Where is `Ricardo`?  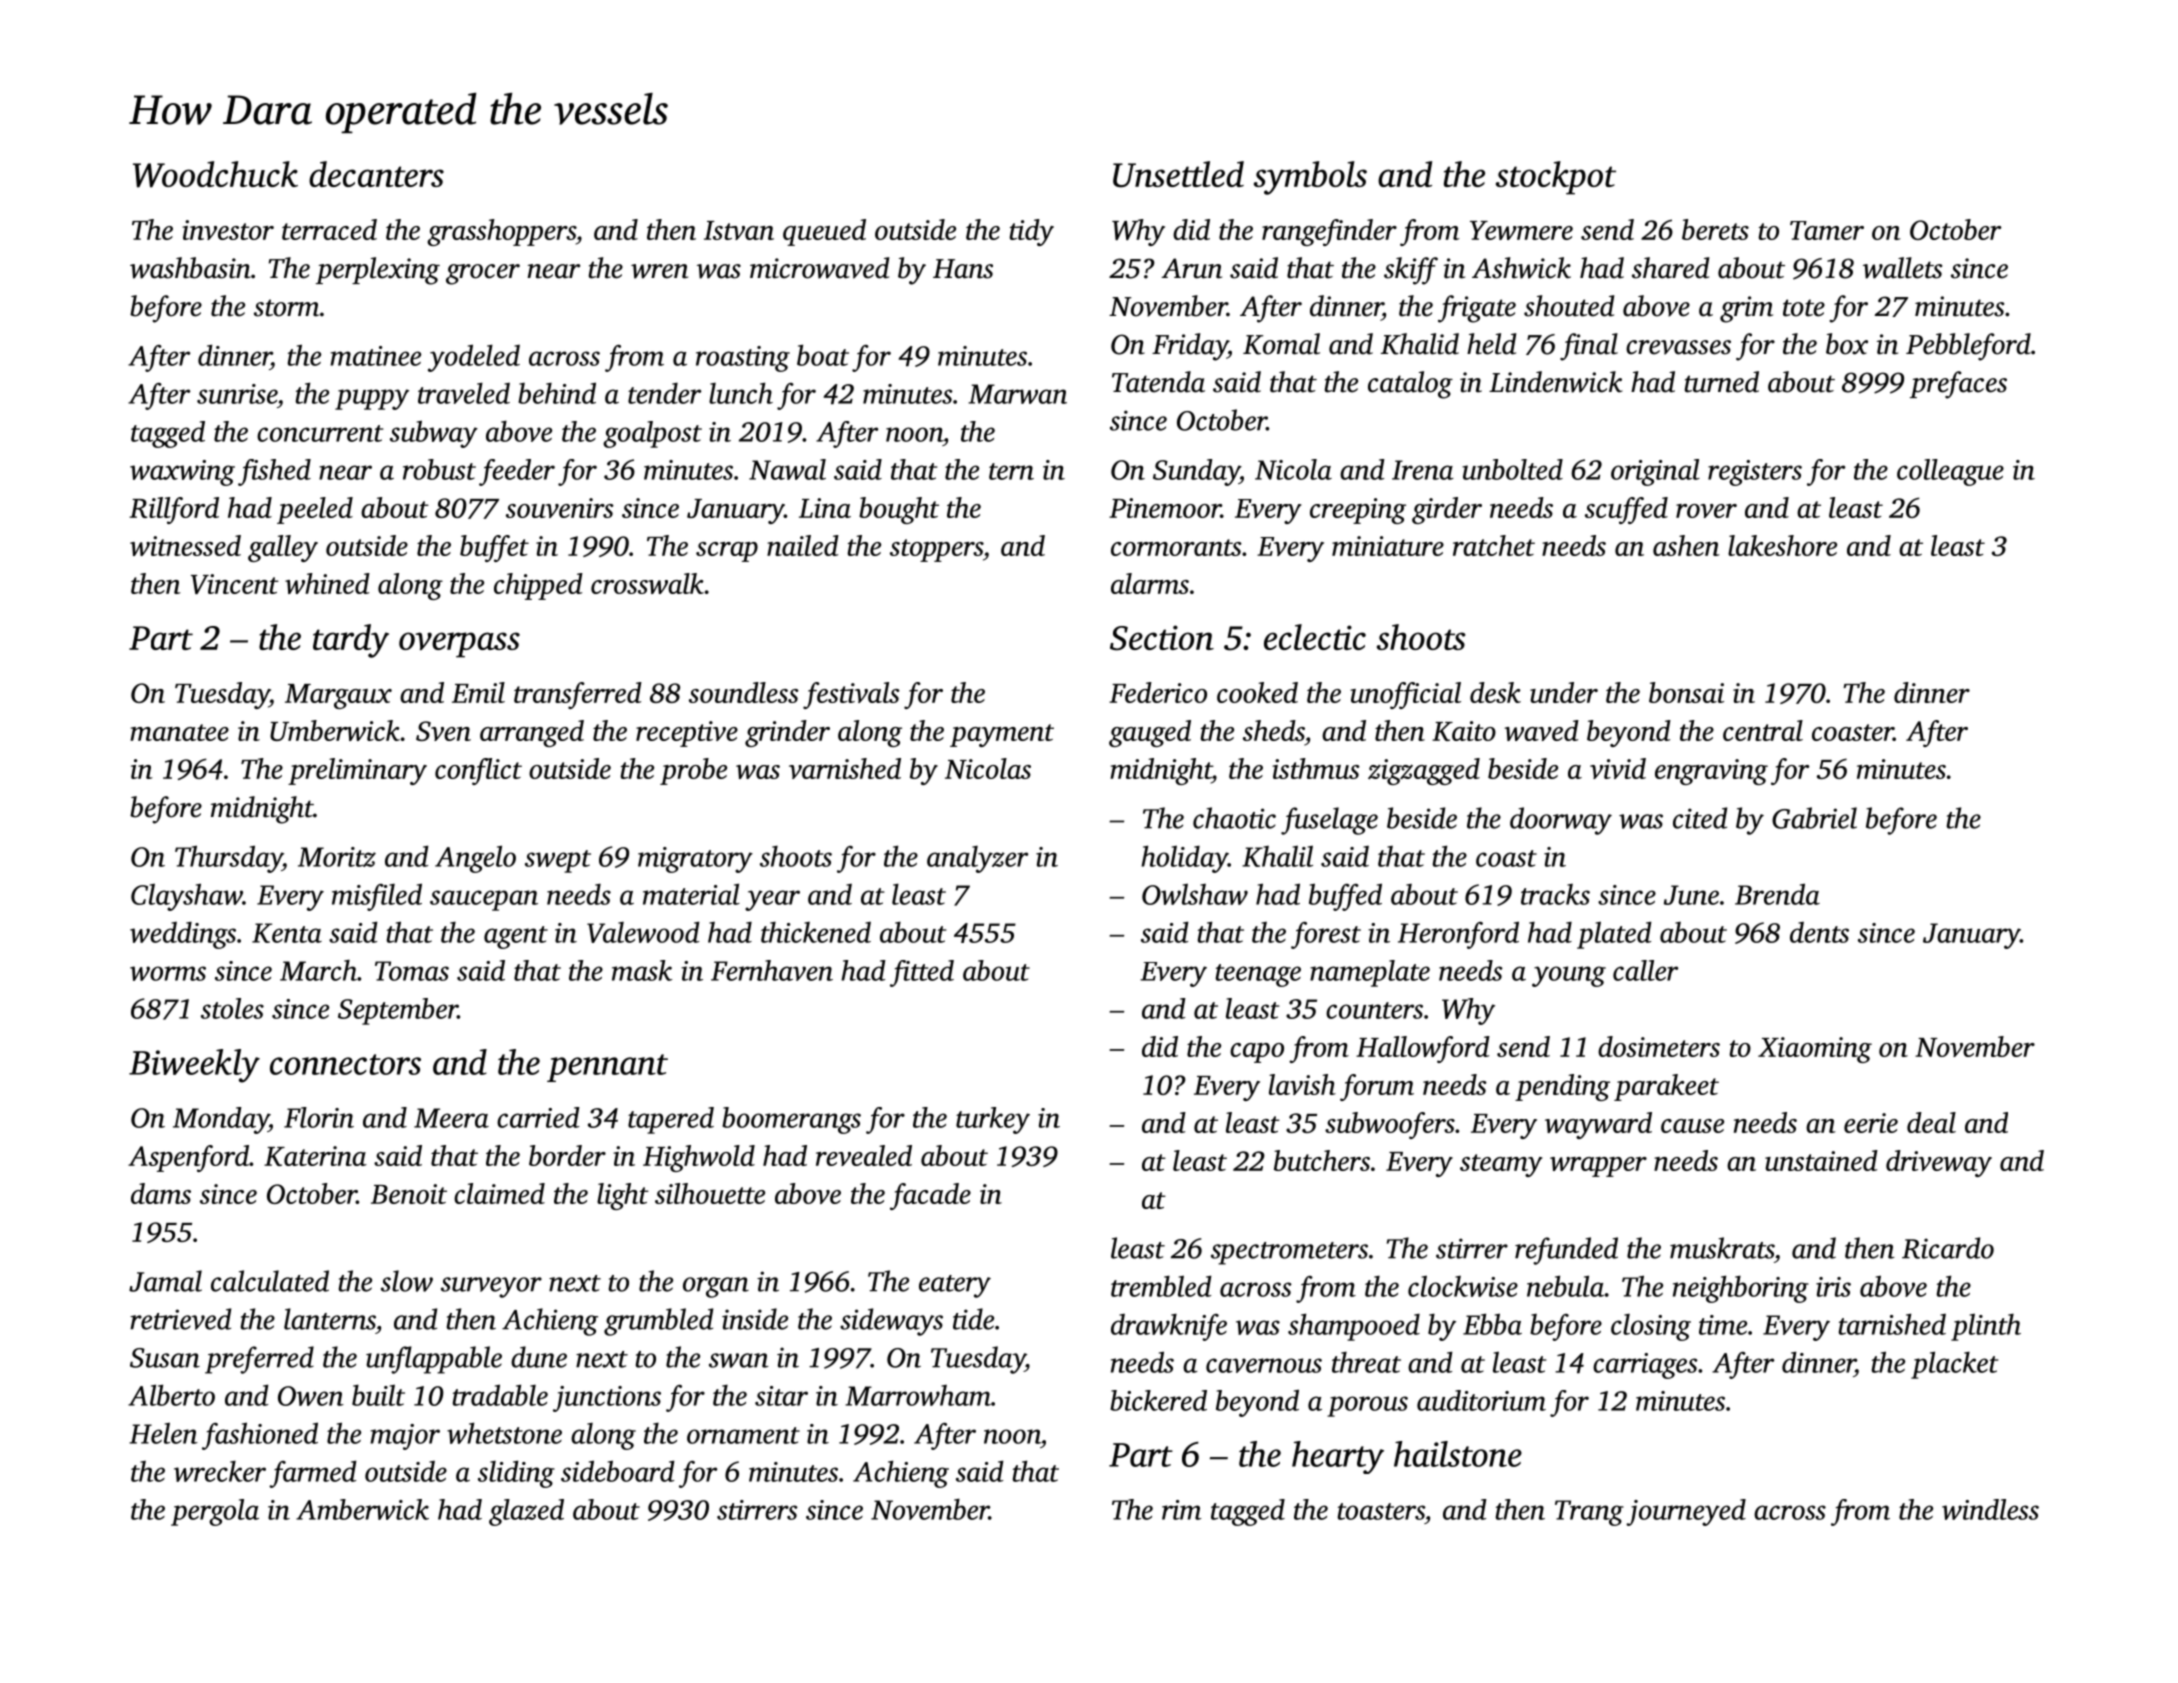 Ricardo is located at coordinates (1948, 1248).
